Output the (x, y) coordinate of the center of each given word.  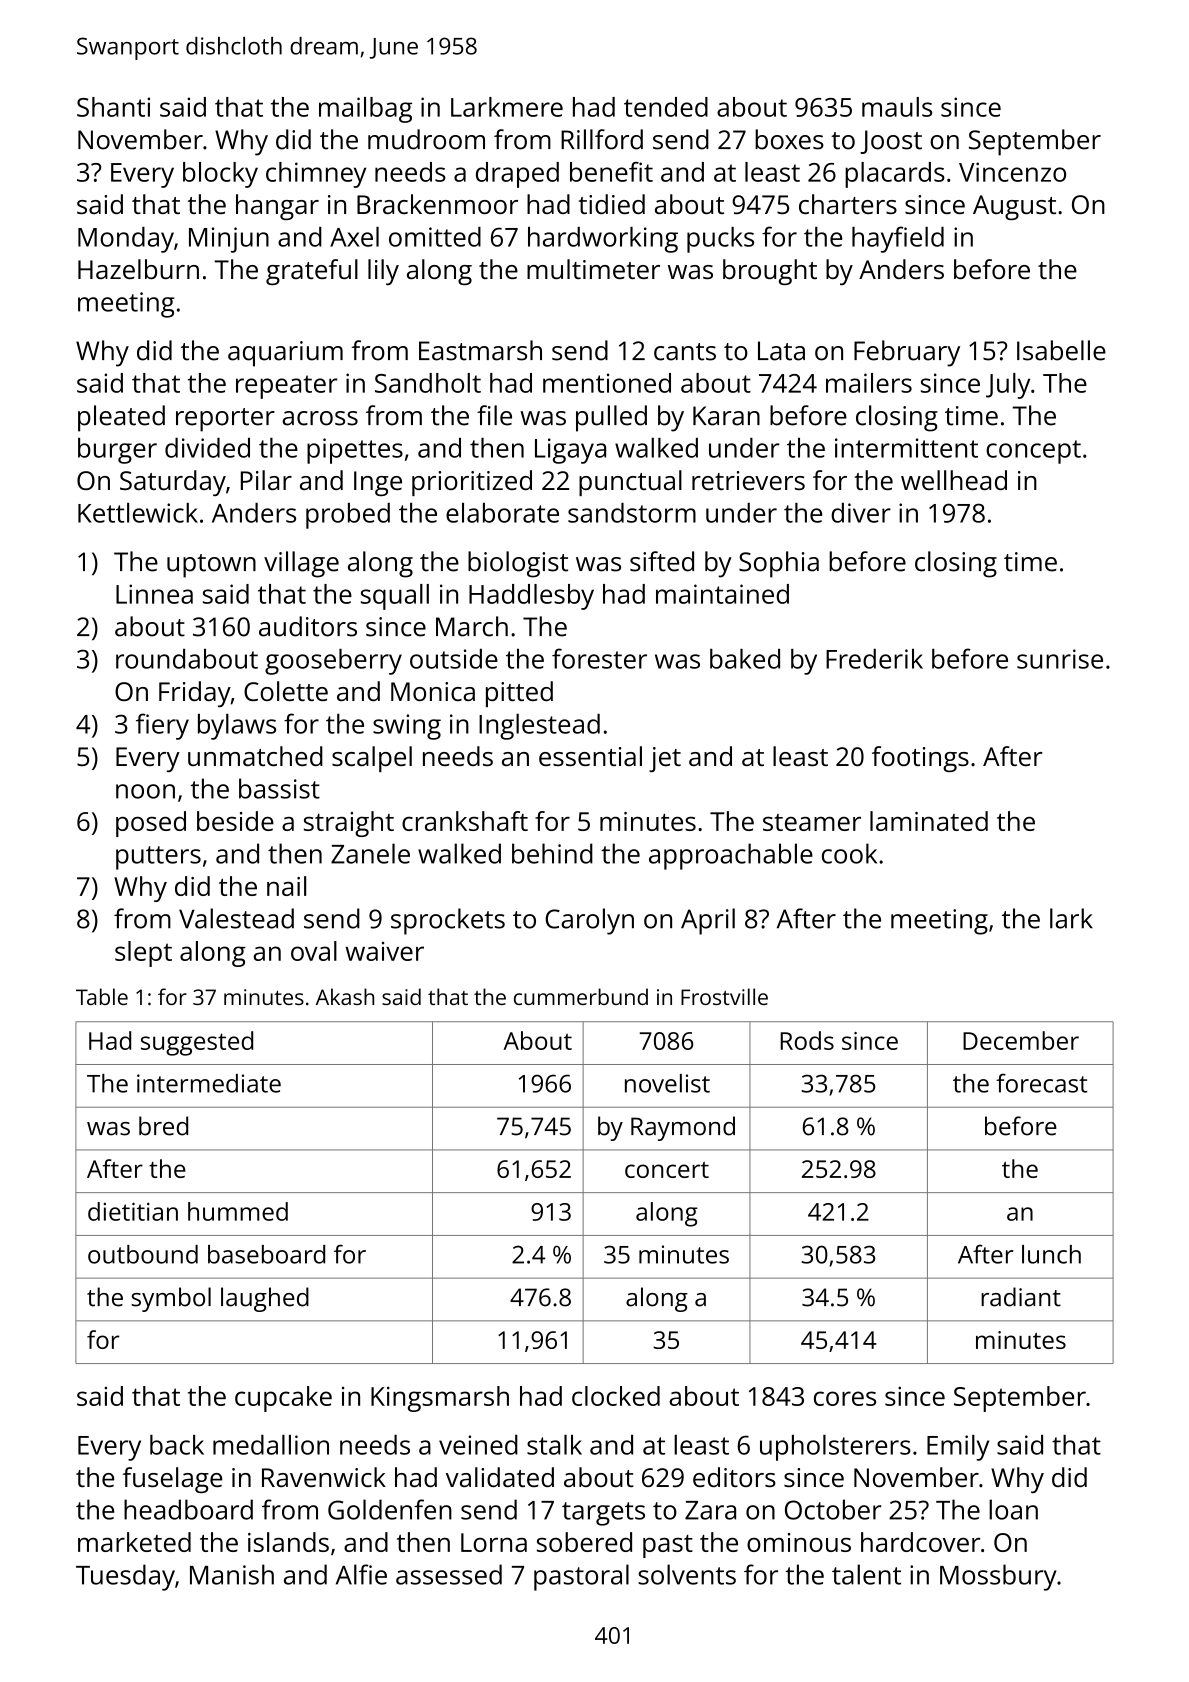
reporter (225, 420)
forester (599, 658)
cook (849, 853)
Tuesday (125, 1577)
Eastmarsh (480, 350)
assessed (449, 1574)
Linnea (154, 594)
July (1008, 386)
